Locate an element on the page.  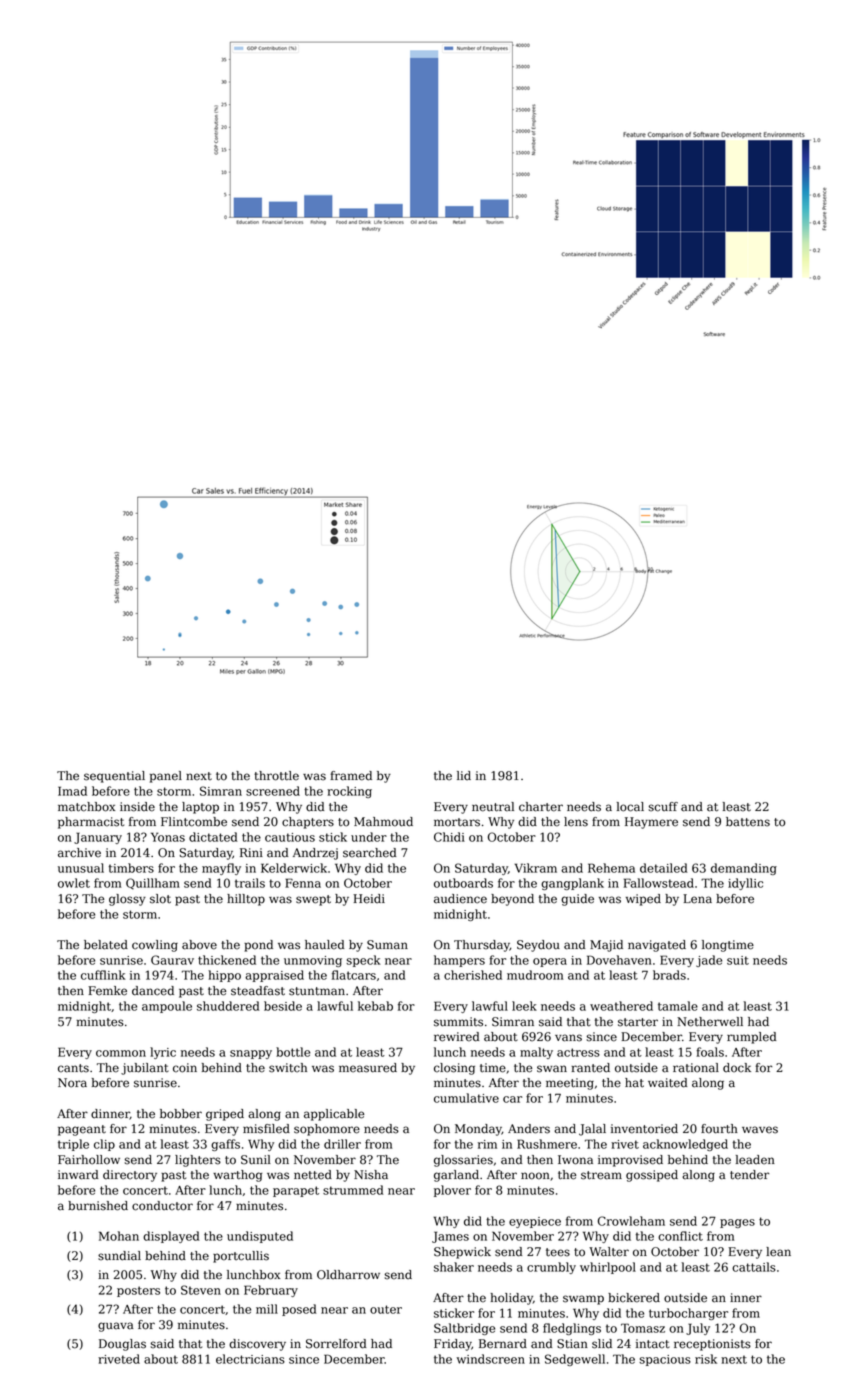
risk is located at coordinates (706, 1359).
